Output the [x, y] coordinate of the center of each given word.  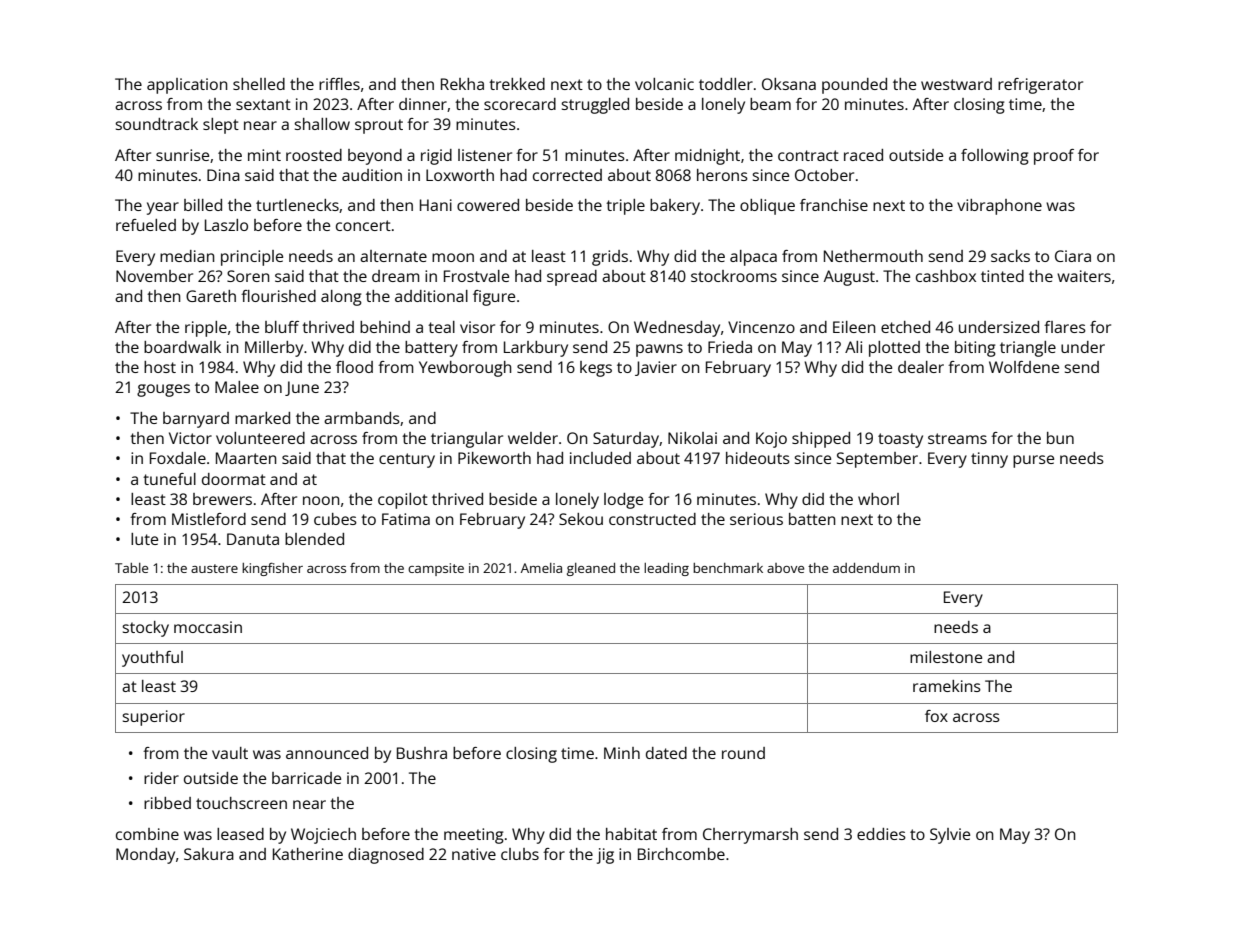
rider [161, 778]
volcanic [664, 84]
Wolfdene [1024, 367]
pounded [854, 86]
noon [321, 500]
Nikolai [692, 438]
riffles [339, 84]
